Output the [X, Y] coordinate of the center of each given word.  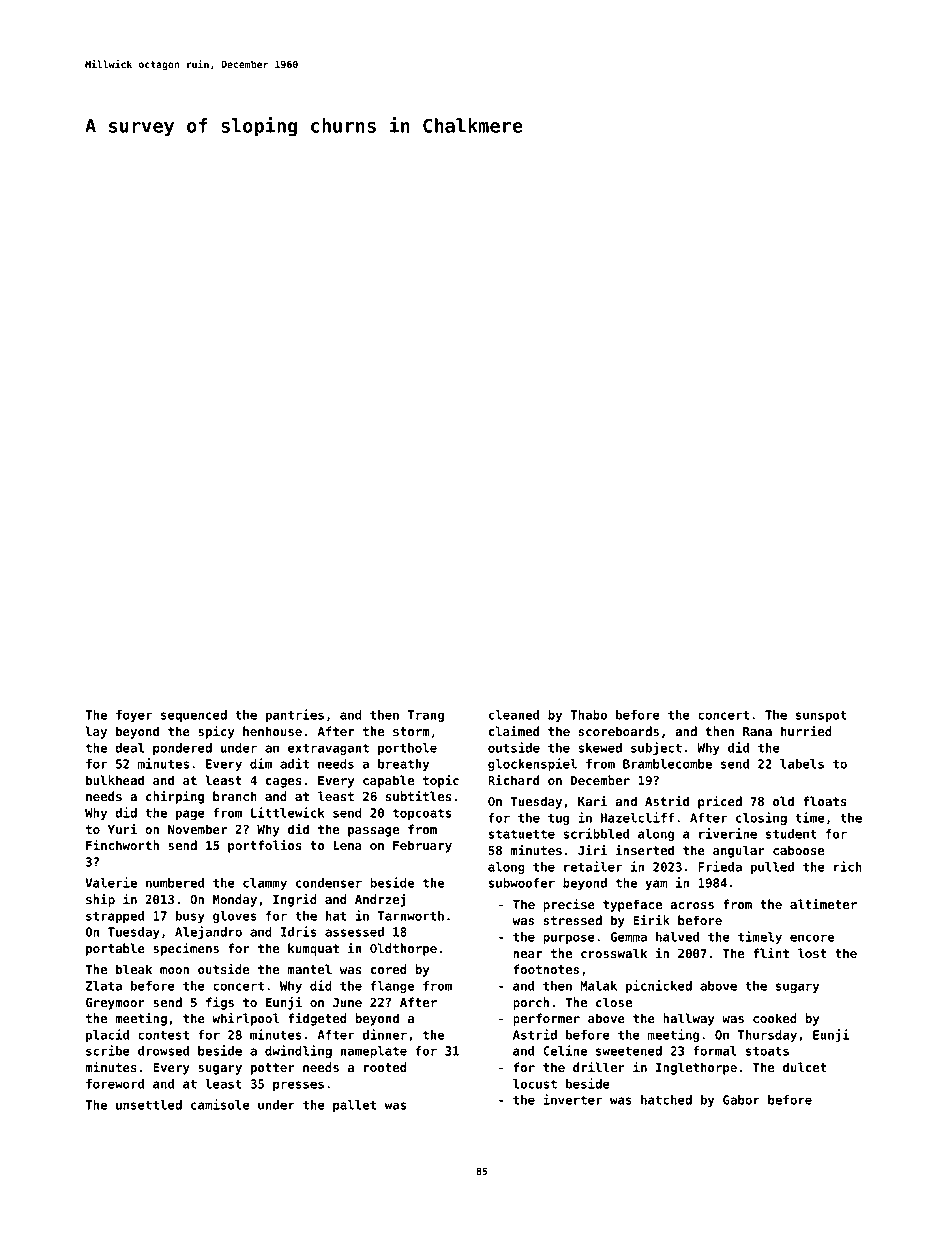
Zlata [104, 986]
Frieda [720, 866]
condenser [329, 883]
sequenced [194, 716]
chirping [175, 797]
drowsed [163, 1051]
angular [739, 851]
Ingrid [295, 900]
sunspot [821, 716]
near [527, 954]
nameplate [374, 1052]
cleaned [514, 715]
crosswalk [614, 953]
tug [559, 819]
